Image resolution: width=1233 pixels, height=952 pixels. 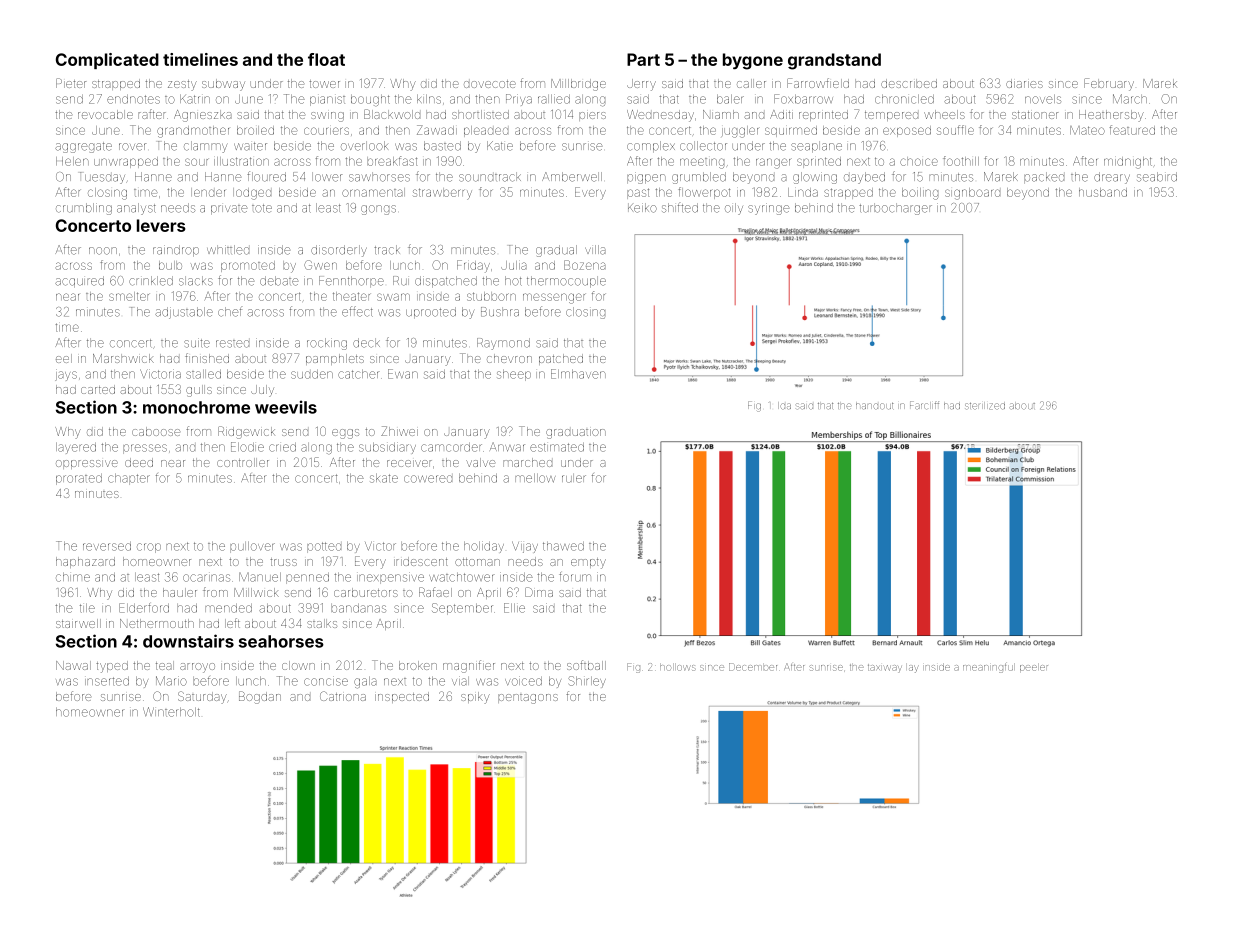 What do you see at coordinates (105, 114) in the image?
I see `revocable` at bounding box center [105, 114].
